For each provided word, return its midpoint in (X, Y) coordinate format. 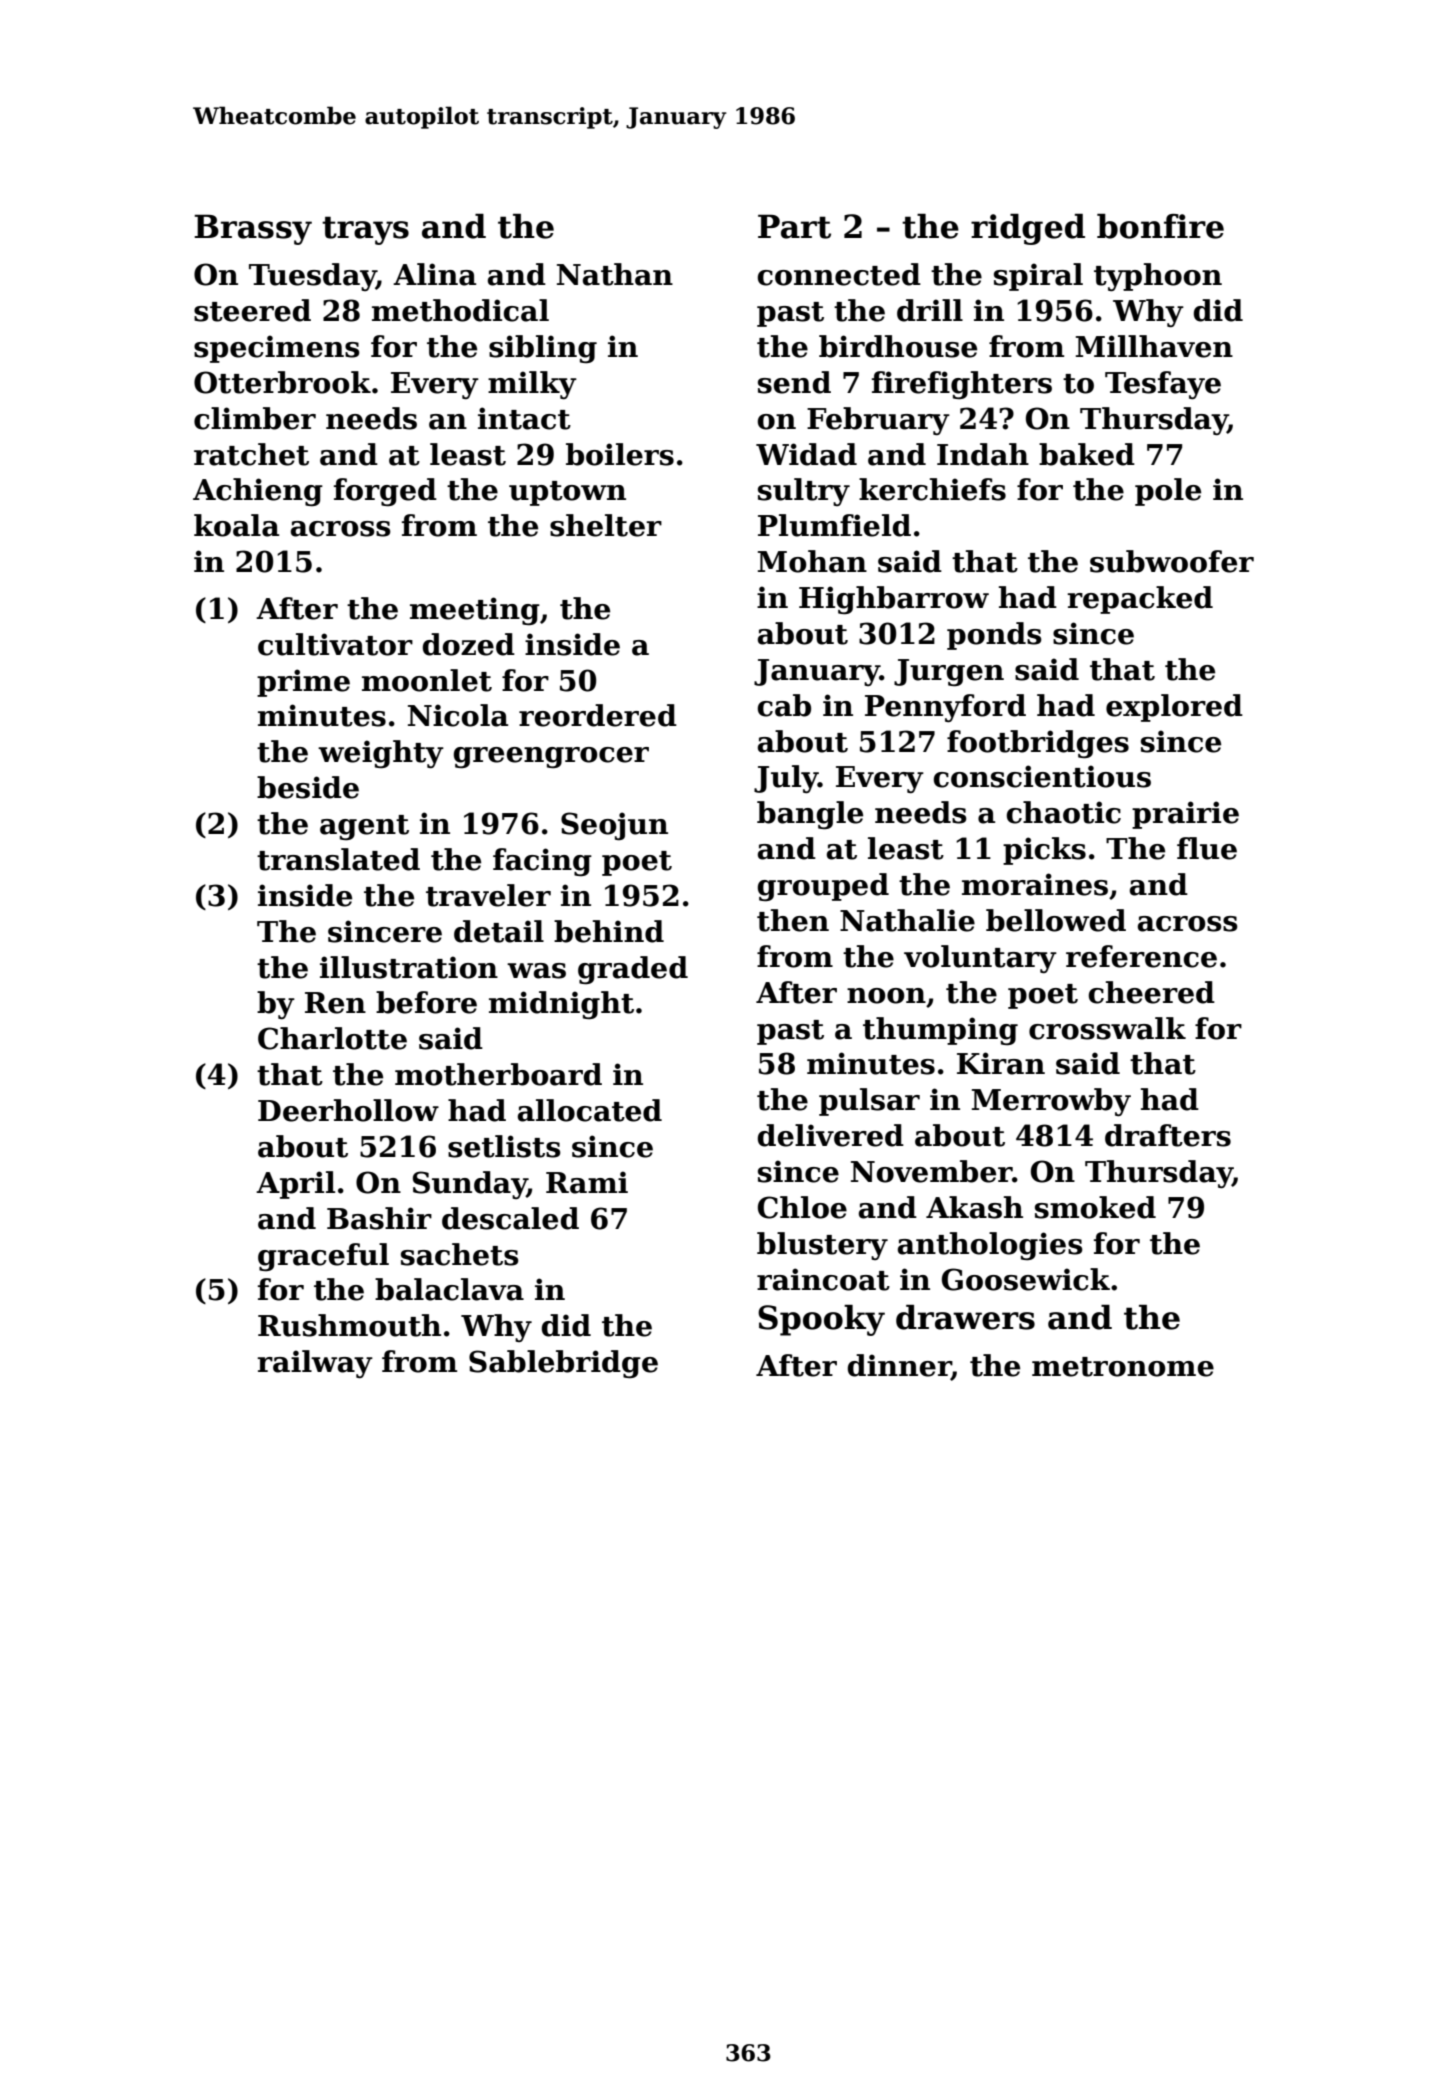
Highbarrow (894, 600)
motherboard (498, 1074)
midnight (561, 1005)
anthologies (990, 1246)
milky (532, 385)
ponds (994, 636)
